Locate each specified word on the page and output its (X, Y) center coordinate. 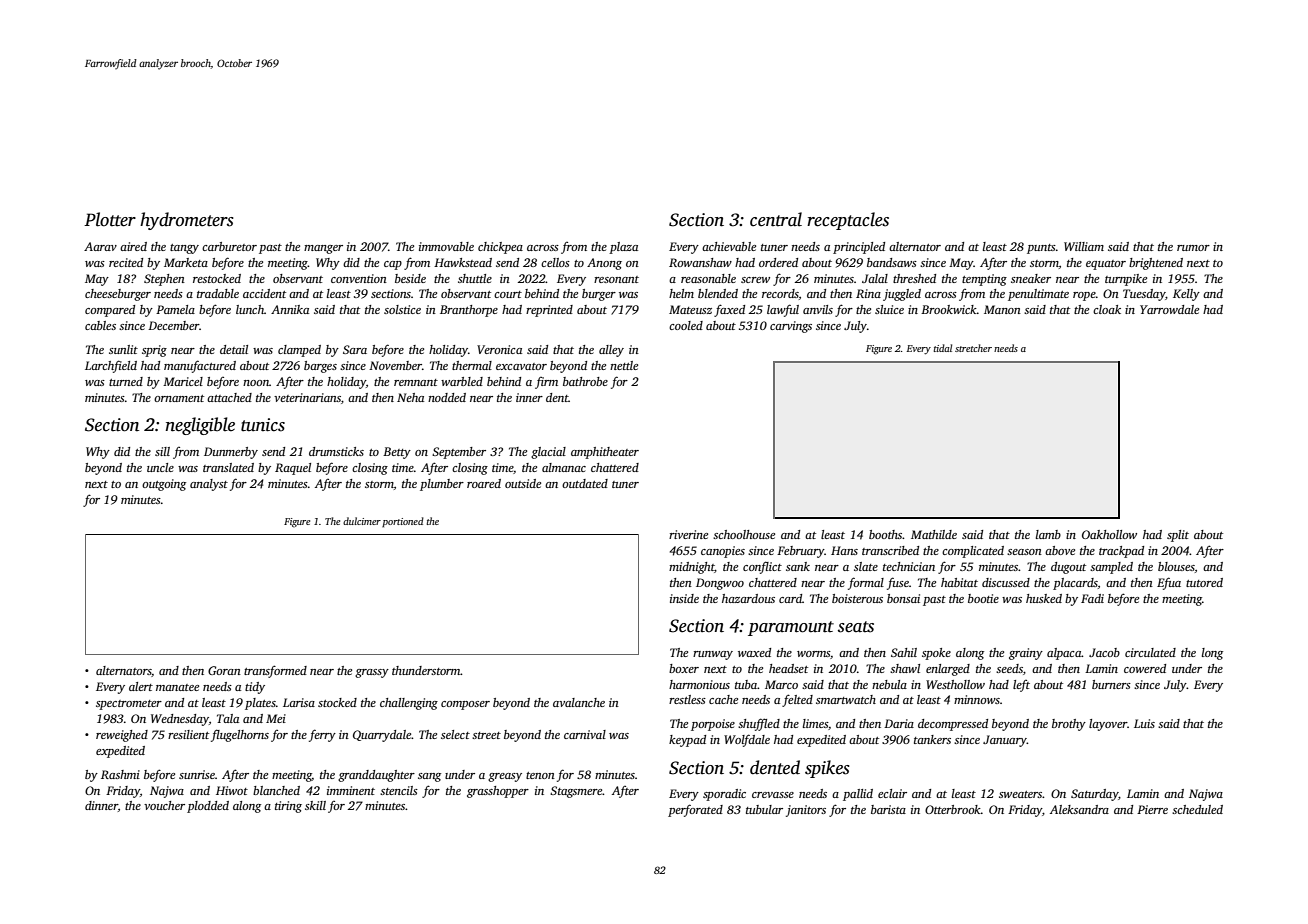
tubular (764, 809)
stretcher (973, 348)
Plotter (110, 219)
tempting (984, 280)
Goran (224, 670)
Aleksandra (1079, 809)
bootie (983, 598)
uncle (160, 467)
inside (684, 598)
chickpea (500, 248)
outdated (585, 483)
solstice (402, 309)
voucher (164, 805)
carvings (791, 327)
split (1178, 536)
